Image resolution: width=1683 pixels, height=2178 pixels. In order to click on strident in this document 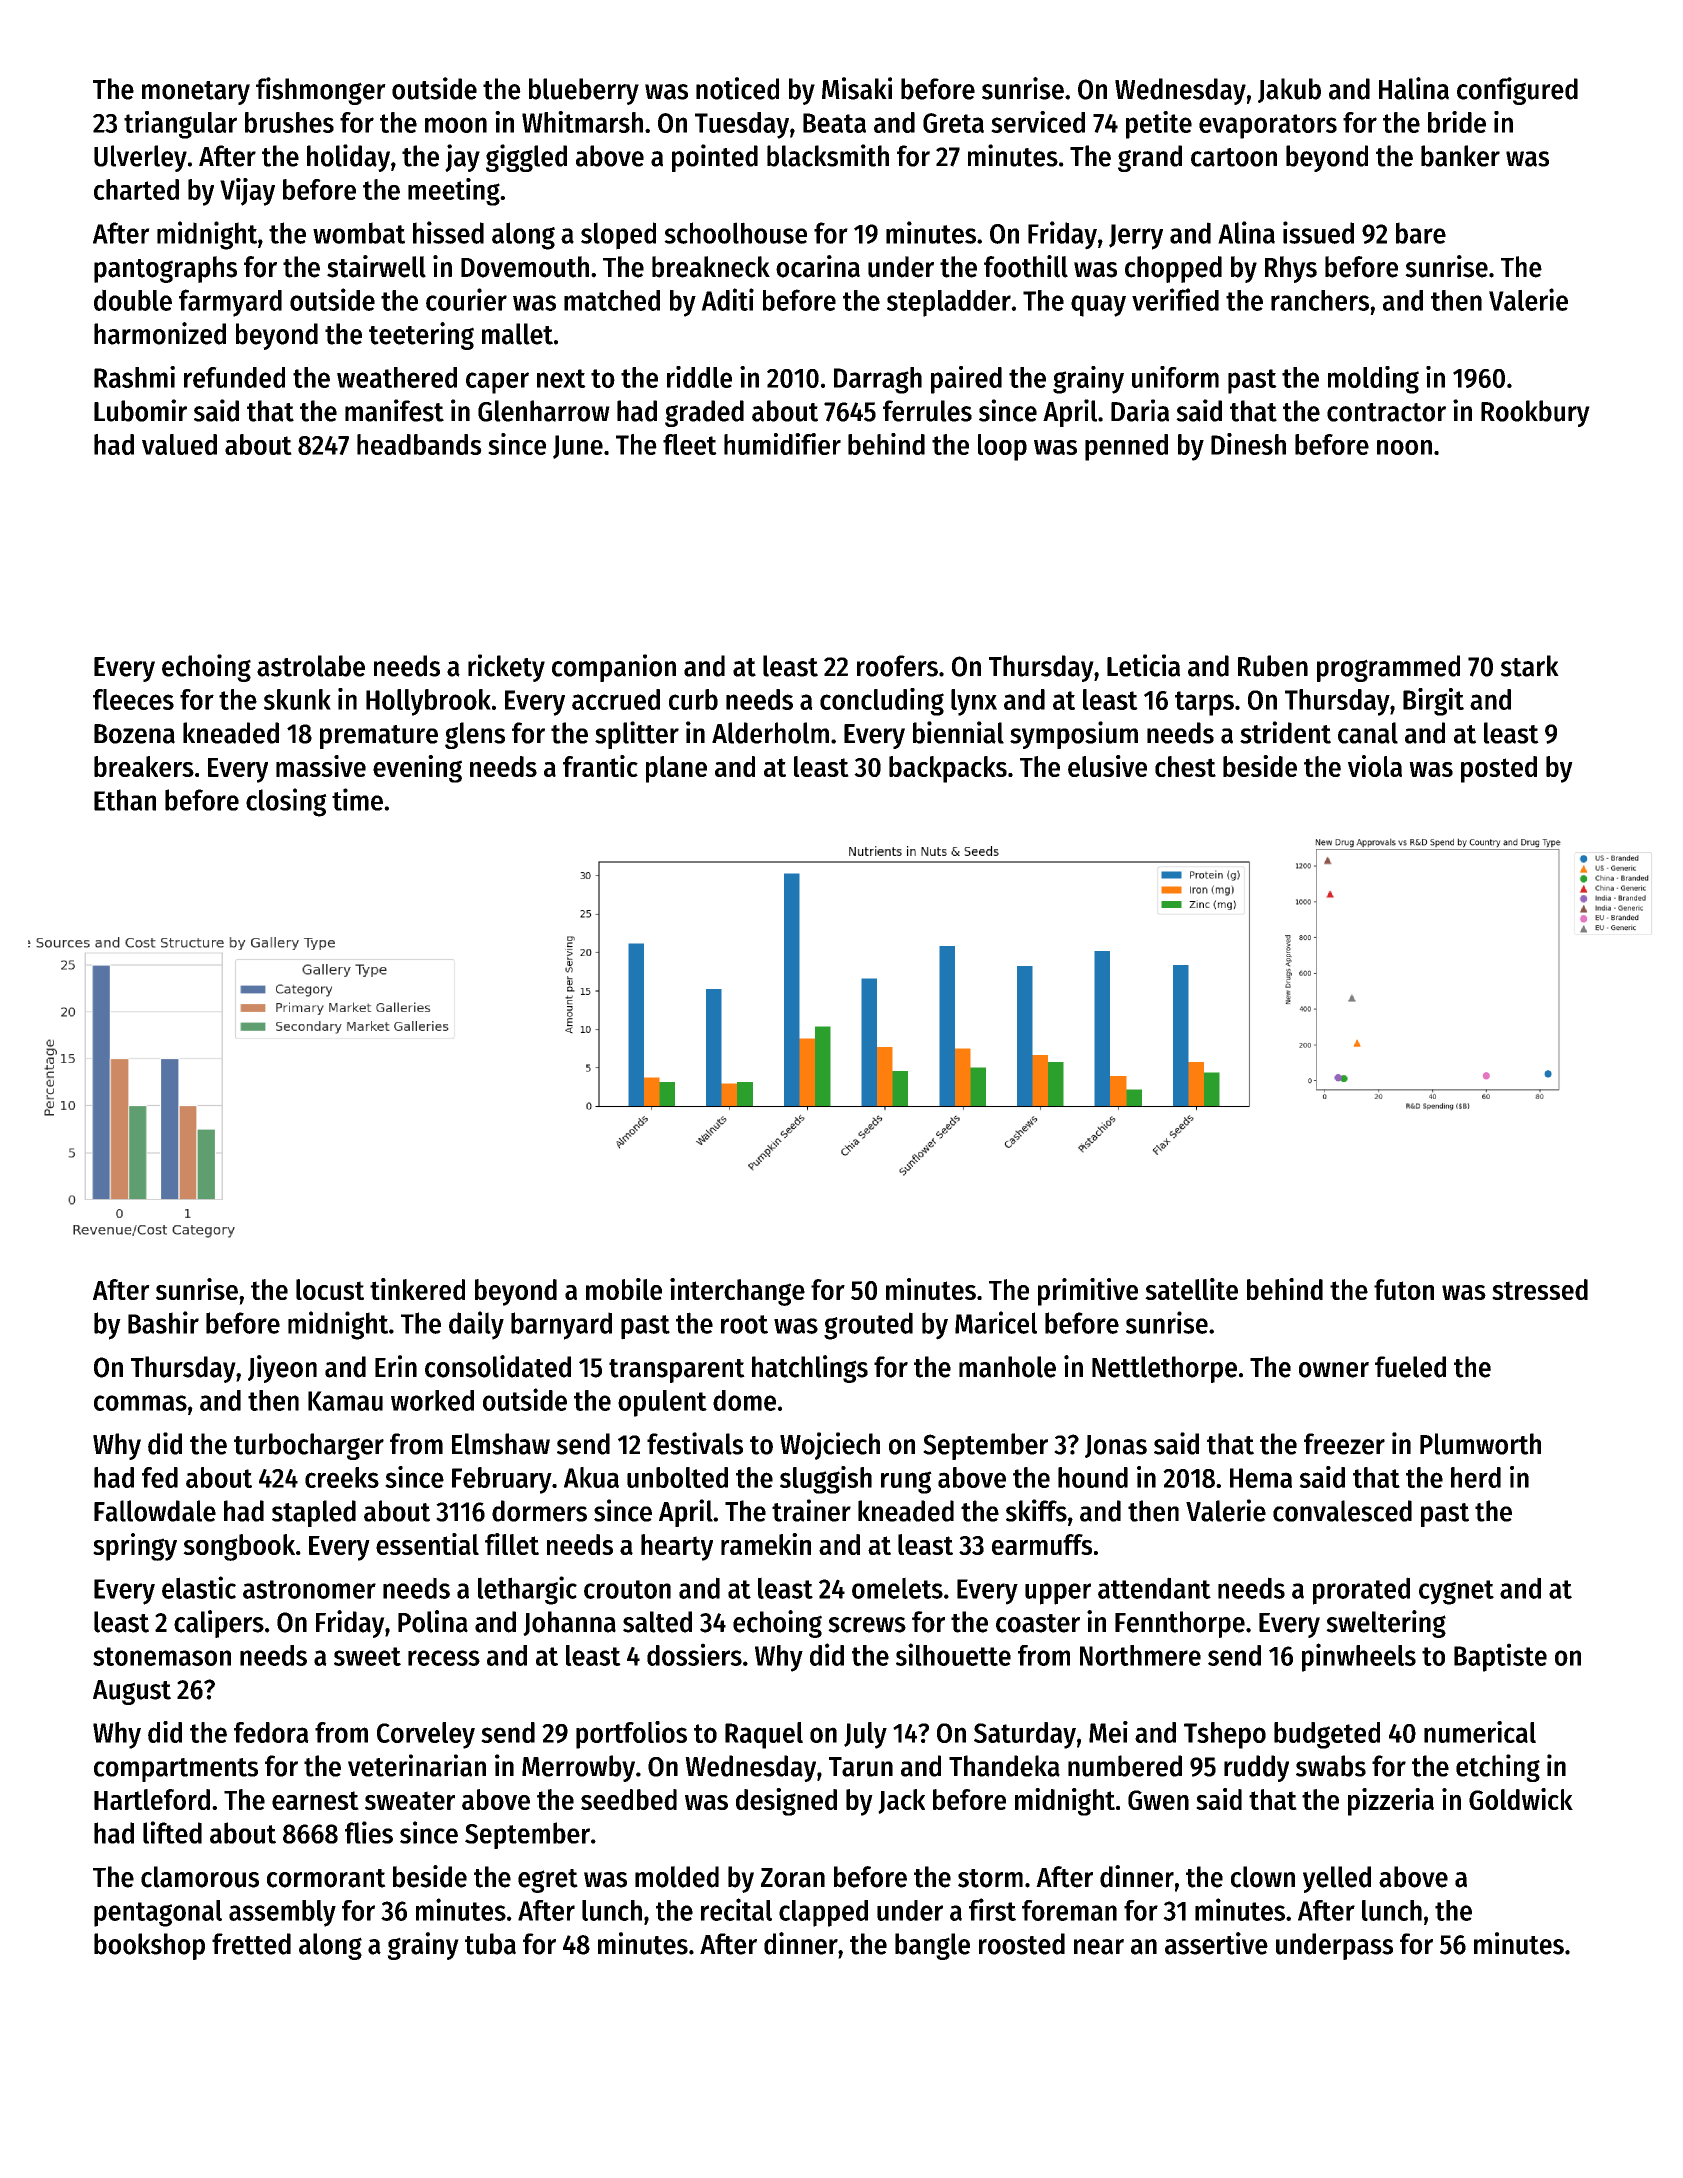, I will do `click(1285, 732)`.
